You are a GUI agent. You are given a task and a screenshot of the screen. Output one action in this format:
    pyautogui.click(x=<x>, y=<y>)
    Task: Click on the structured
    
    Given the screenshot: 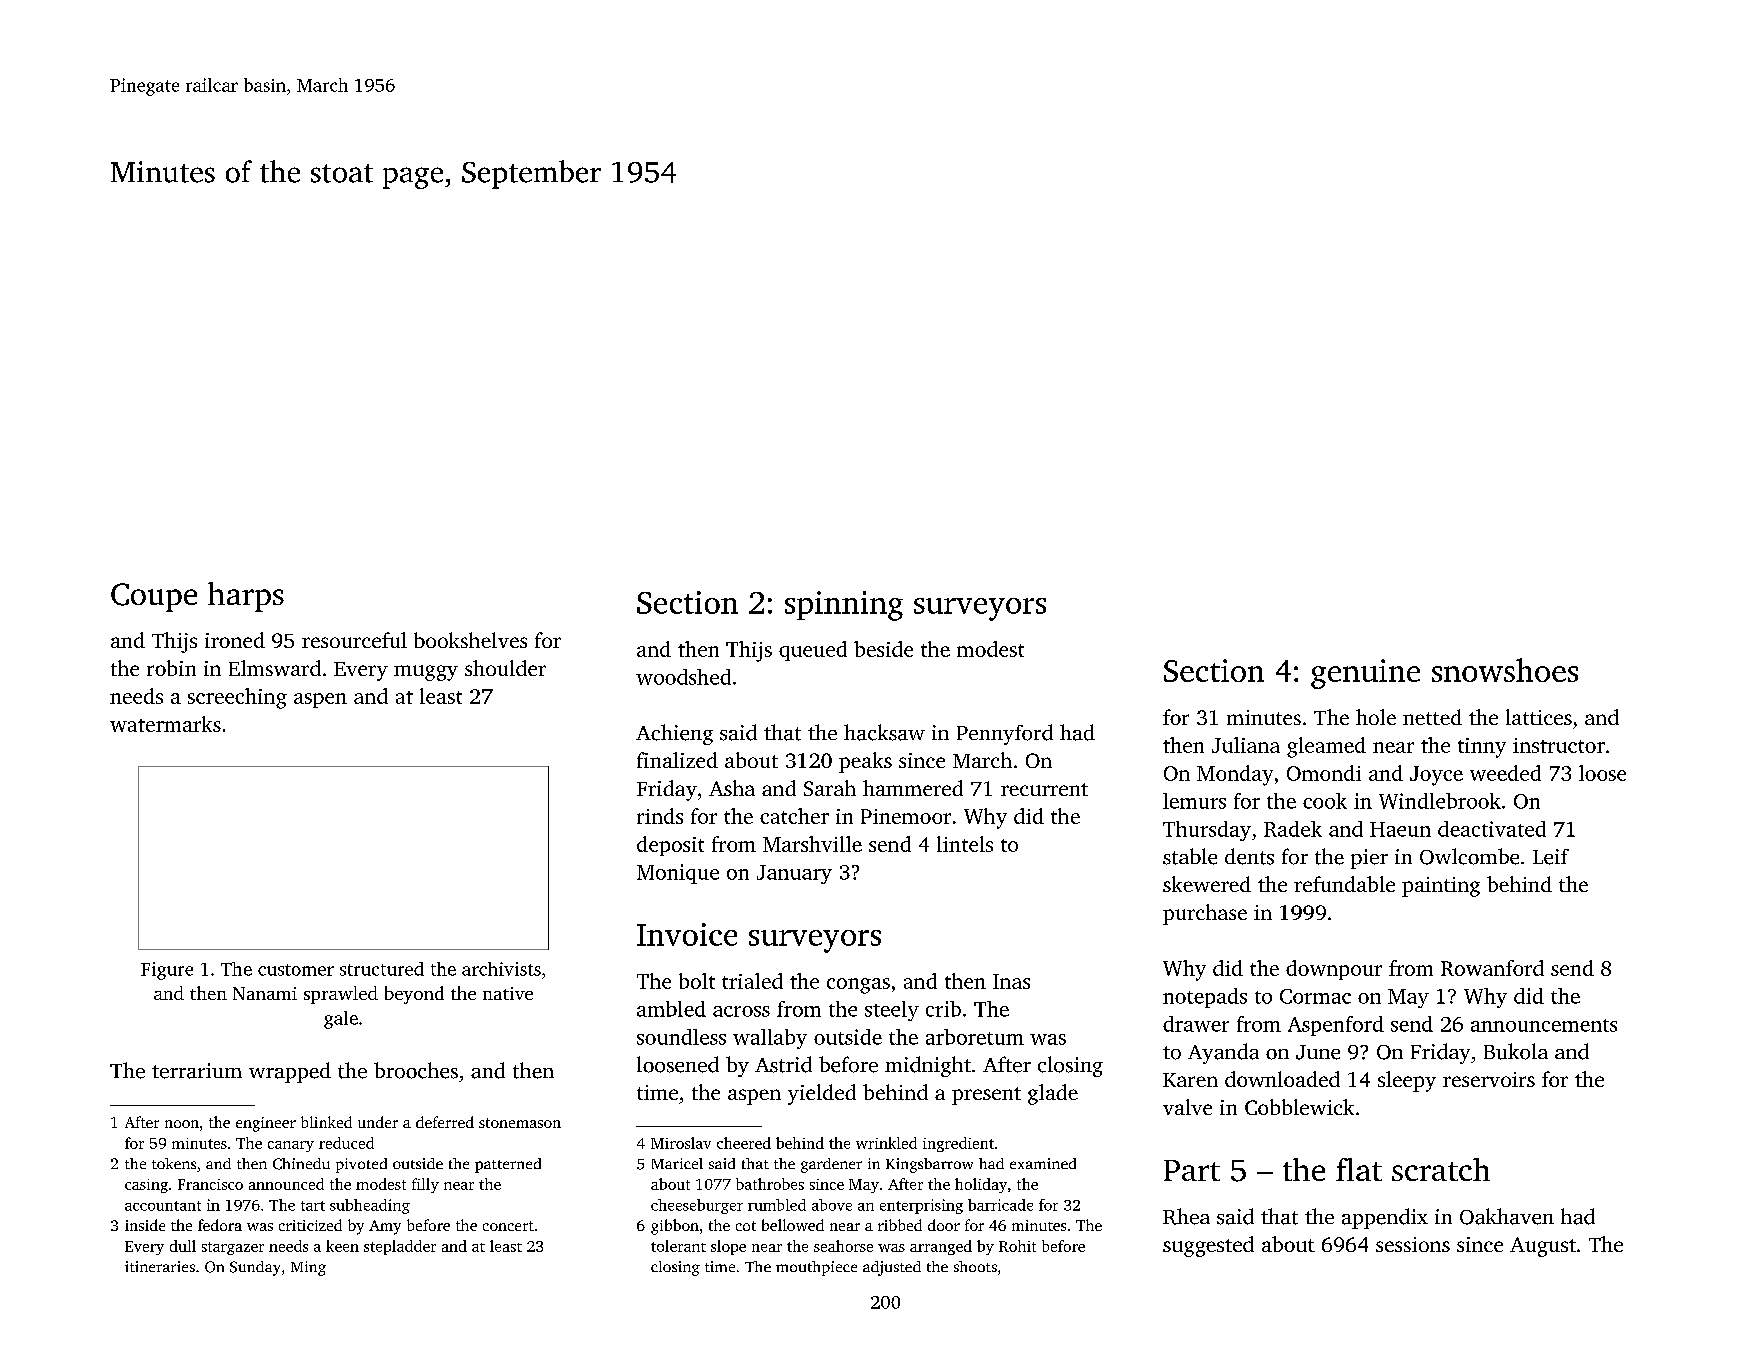 What is the action you would take?
    pyautogui.click(x=382, y=969)
